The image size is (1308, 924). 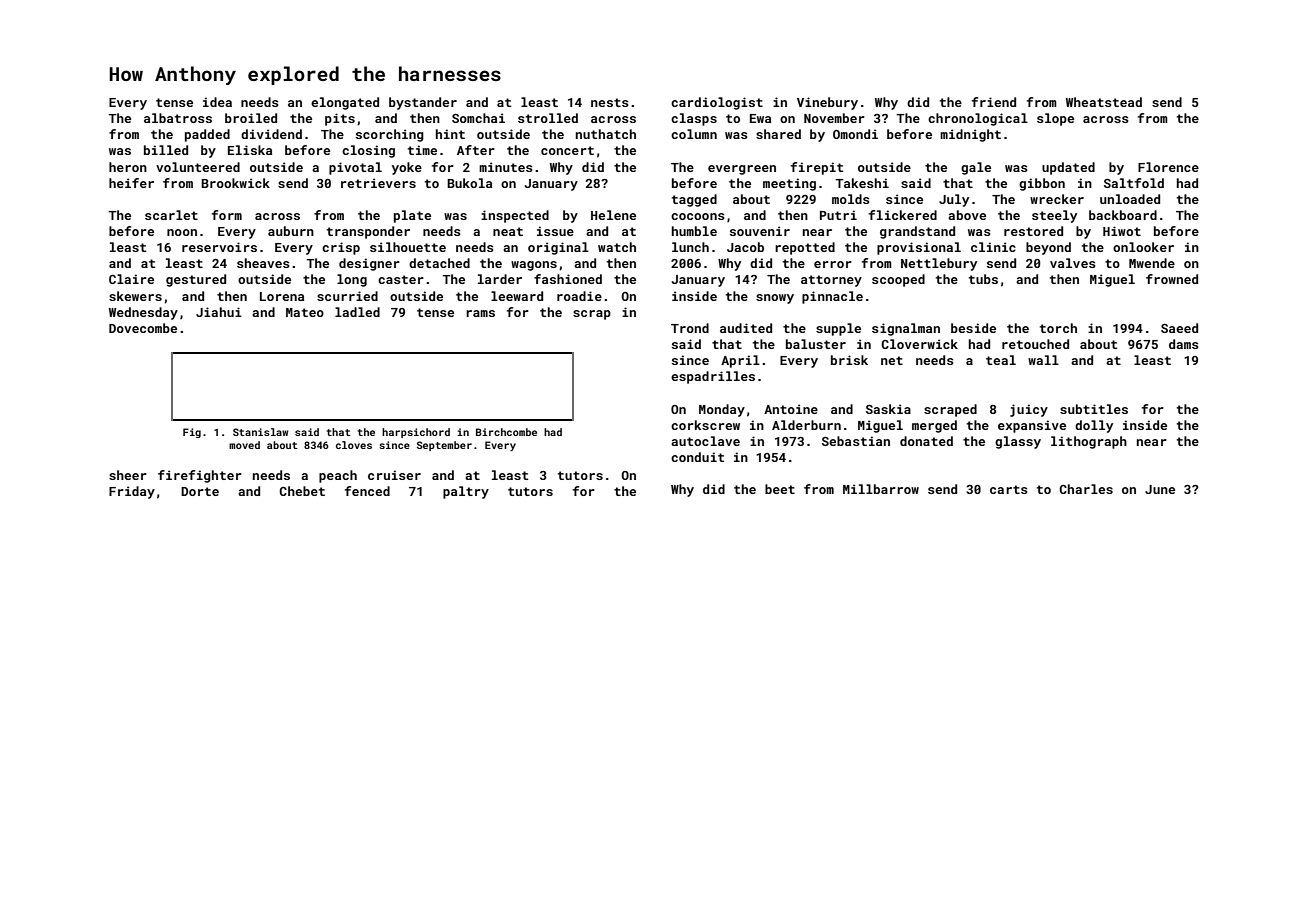 I want to click on corkscrew, so click(x=705, y=425).
